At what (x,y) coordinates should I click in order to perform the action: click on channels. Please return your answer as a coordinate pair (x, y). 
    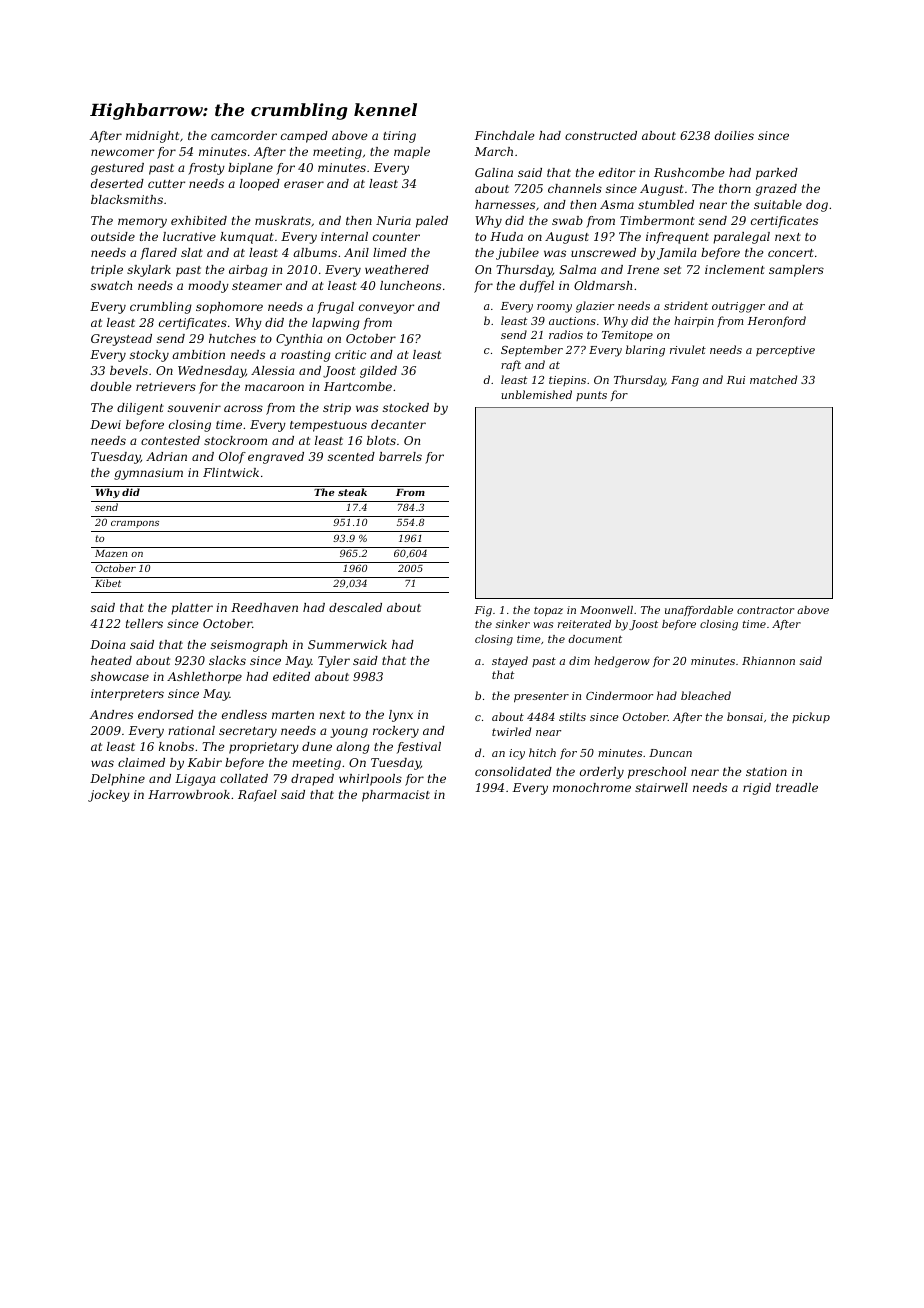
    Looking at the image, I should click on (575, 188).
